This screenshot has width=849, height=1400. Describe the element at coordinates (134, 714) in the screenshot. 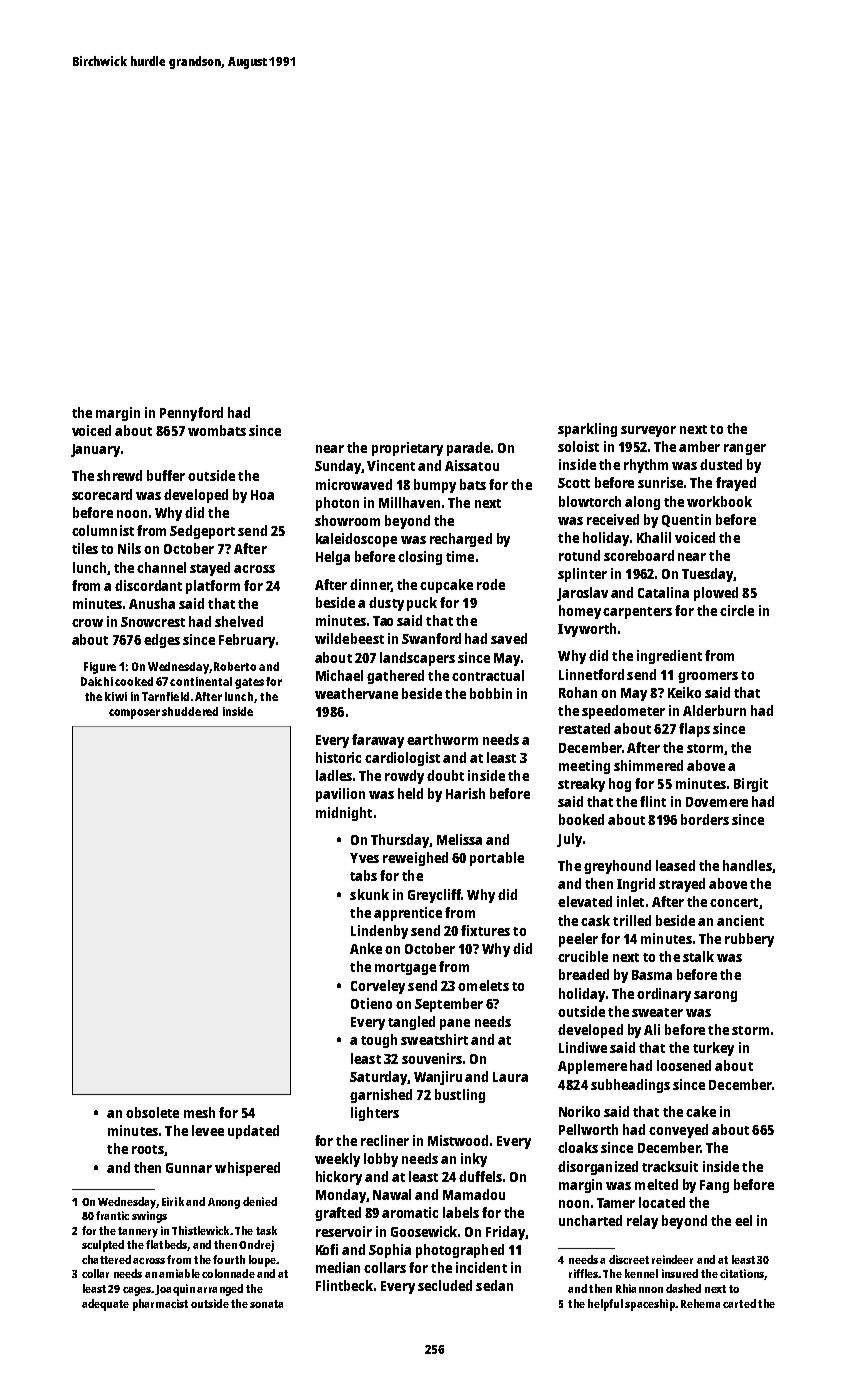

I see `composer` at that location.
